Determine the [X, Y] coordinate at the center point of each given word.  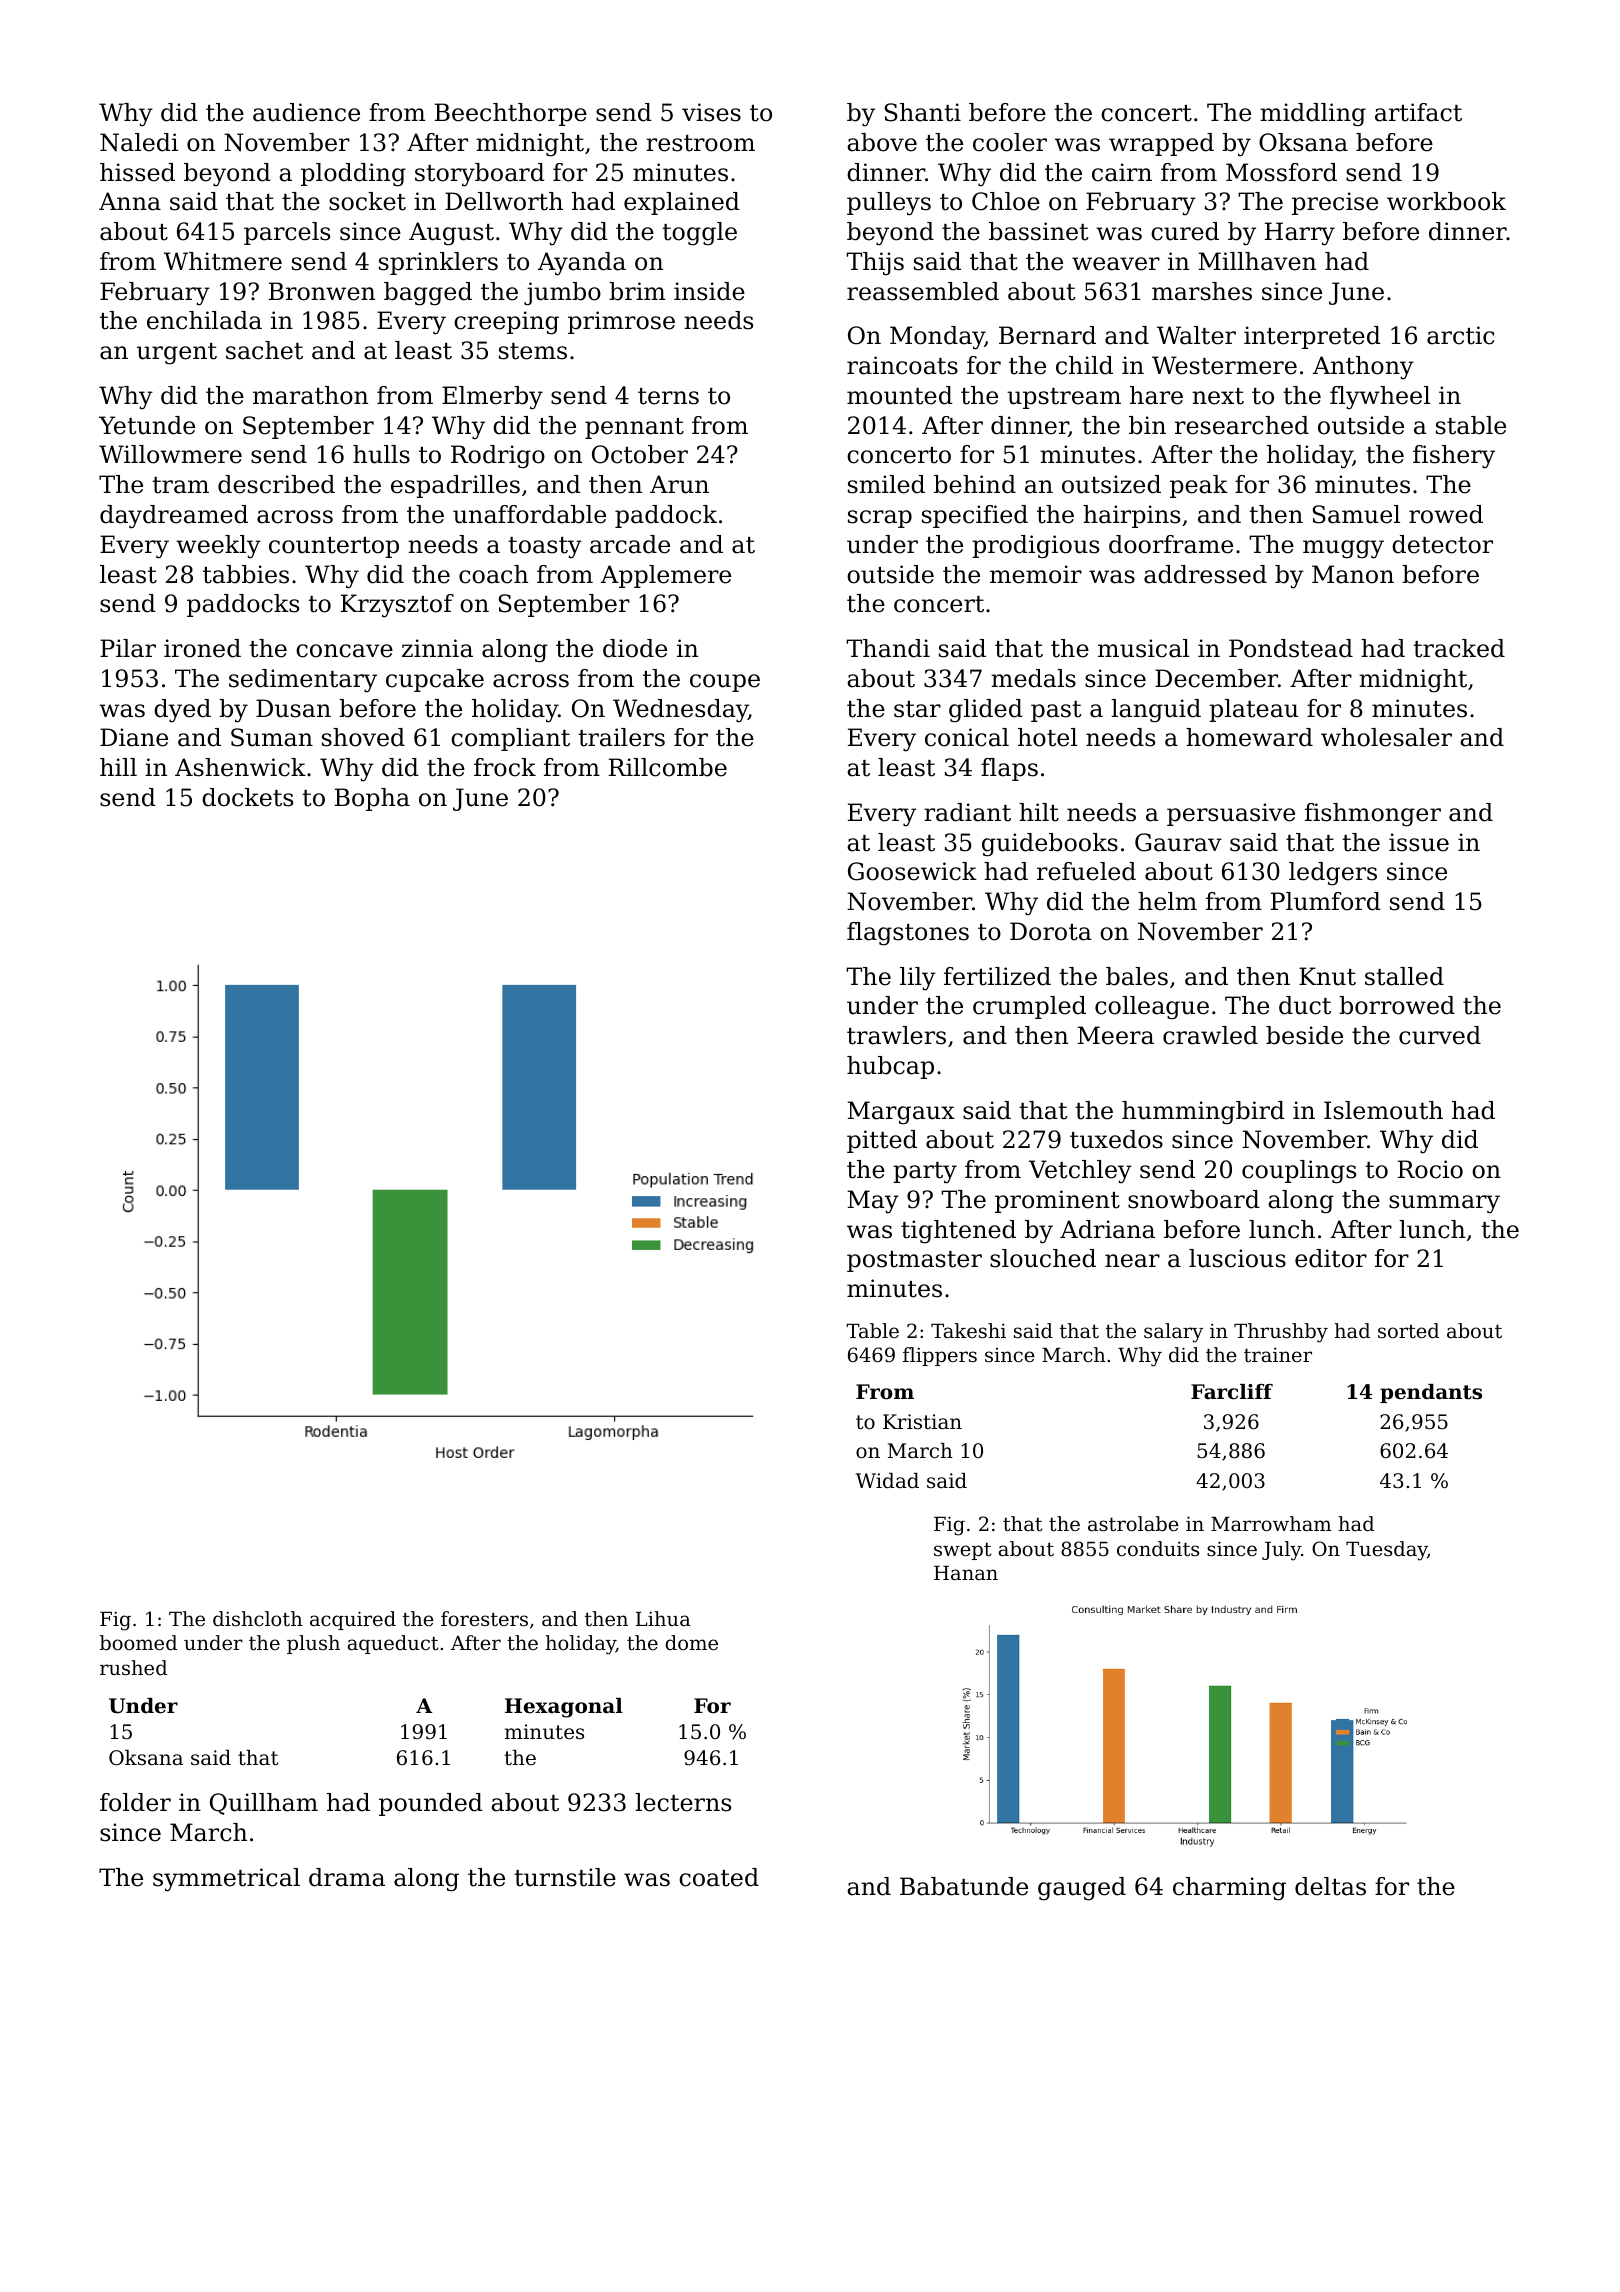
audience [306, 112]
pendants [1431, 1393]
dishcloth [258, 1619]
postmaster [914, 1261]
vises [711, 112]
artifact [1418, 112]
